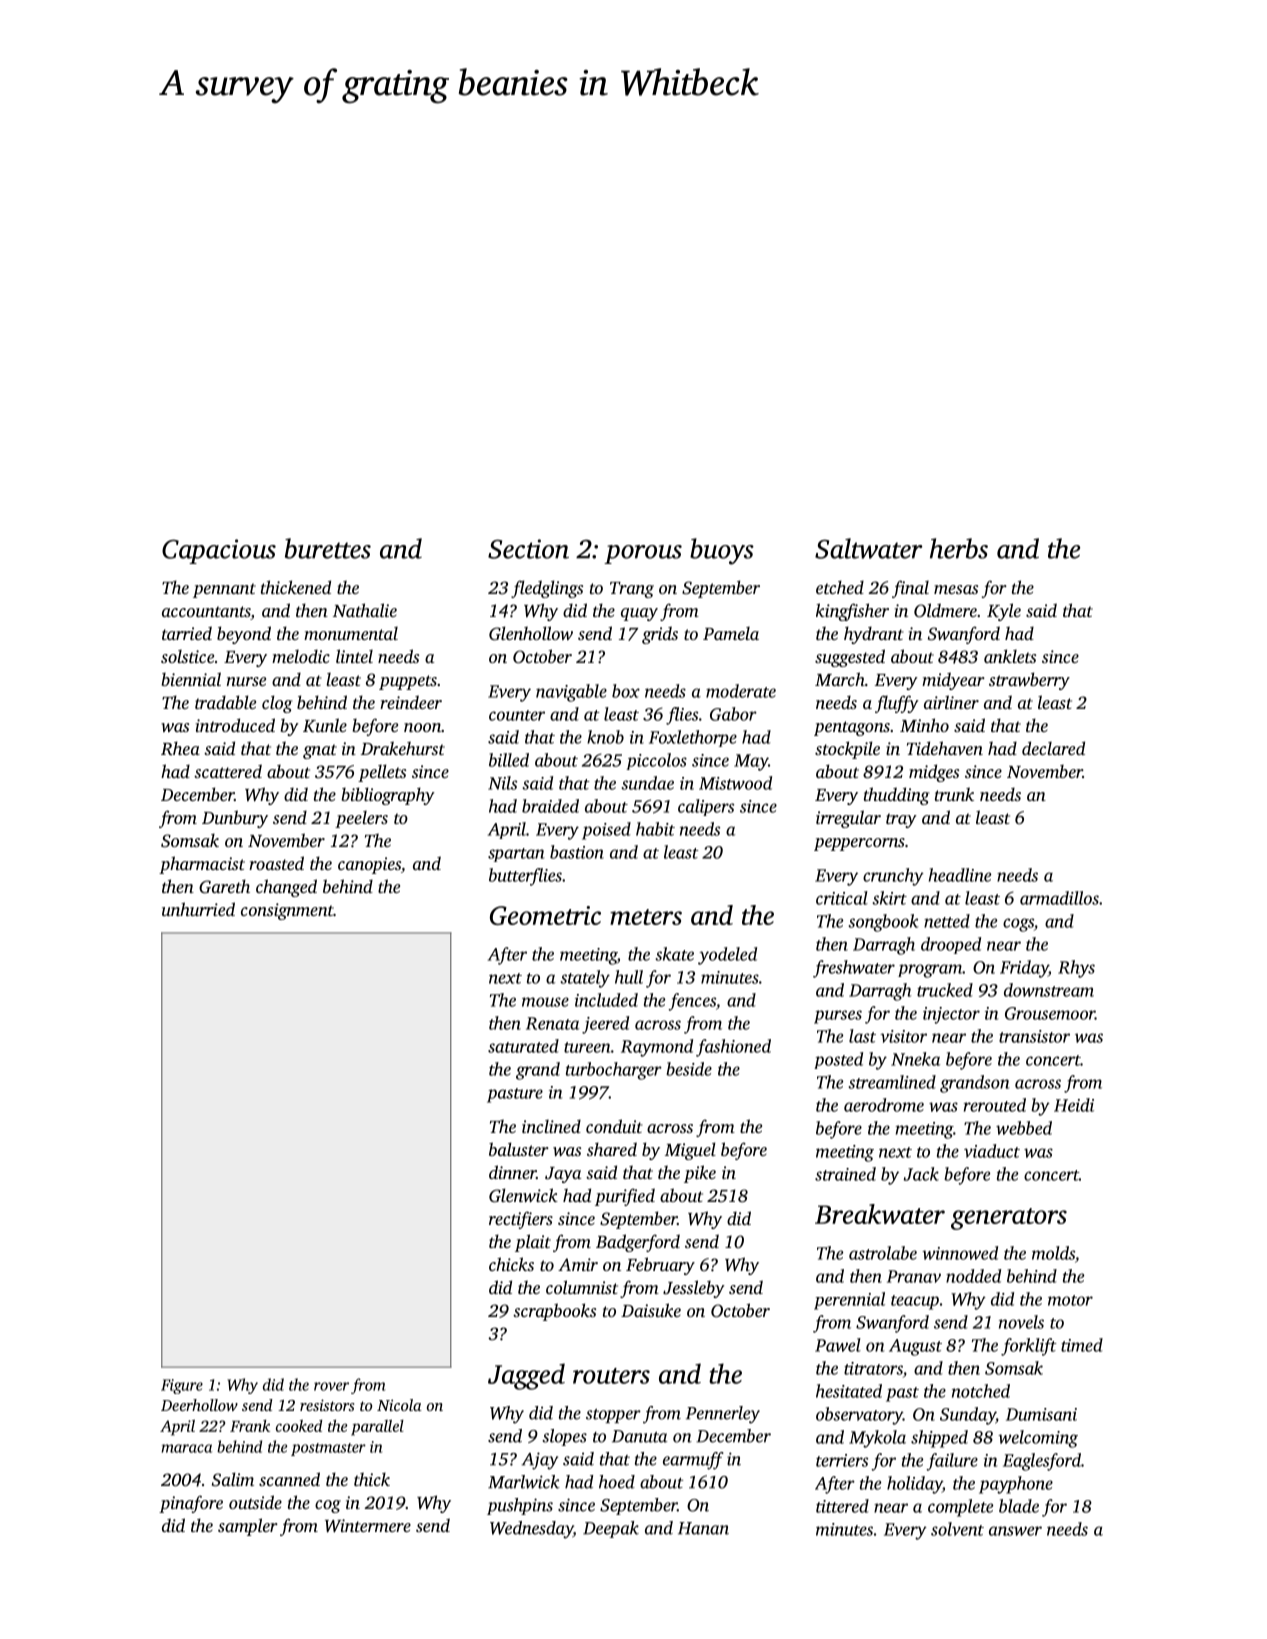  What do you see at coordinates (276, 863) in the document?
I see `roasted` at bounding box center [276, 863].
